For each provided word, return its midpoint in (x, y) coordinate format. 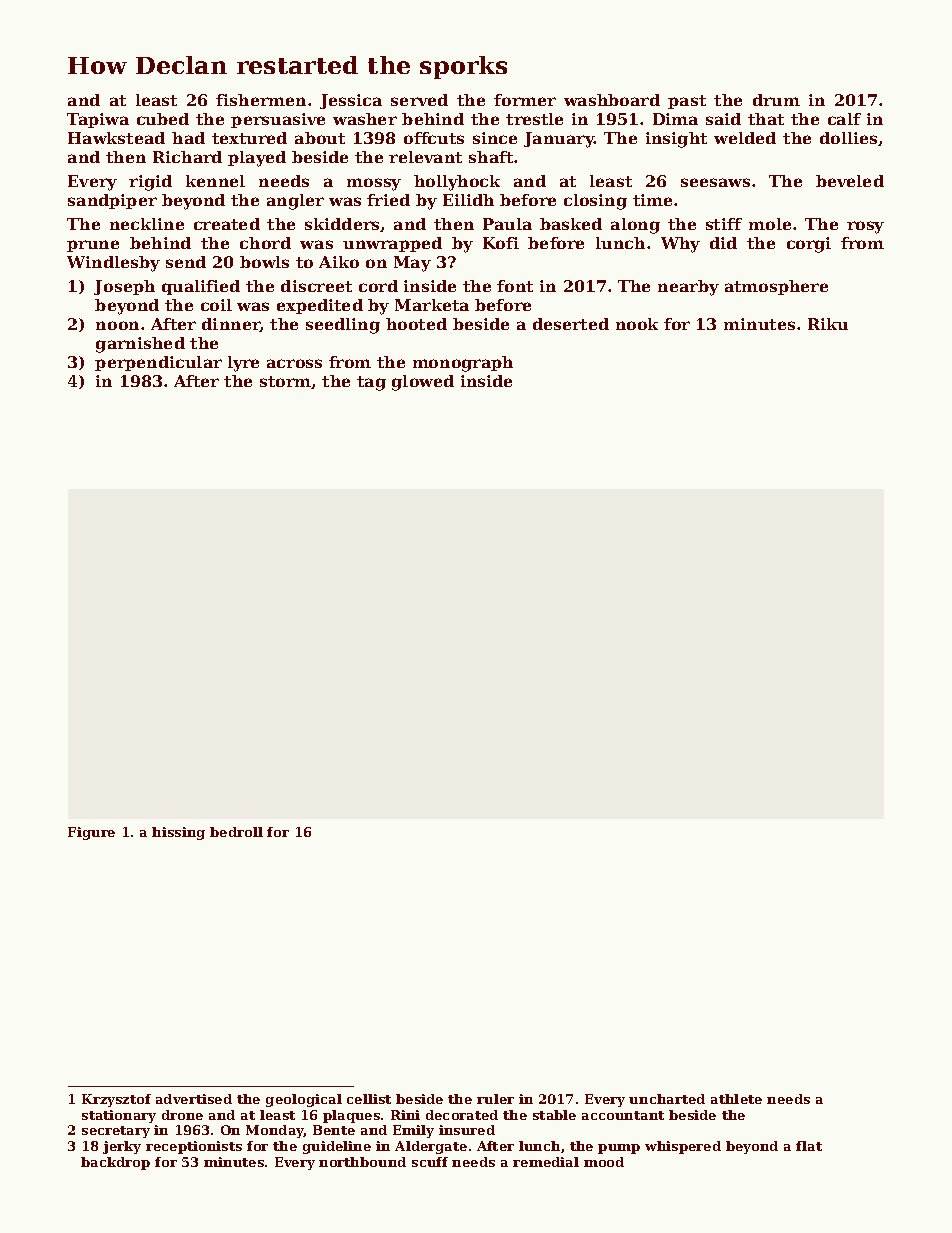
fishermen (261, 100)
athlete (736, 1099)
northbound (362, 1162)
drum (776, 100)
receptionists (194, 1147)
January (559, 140)
